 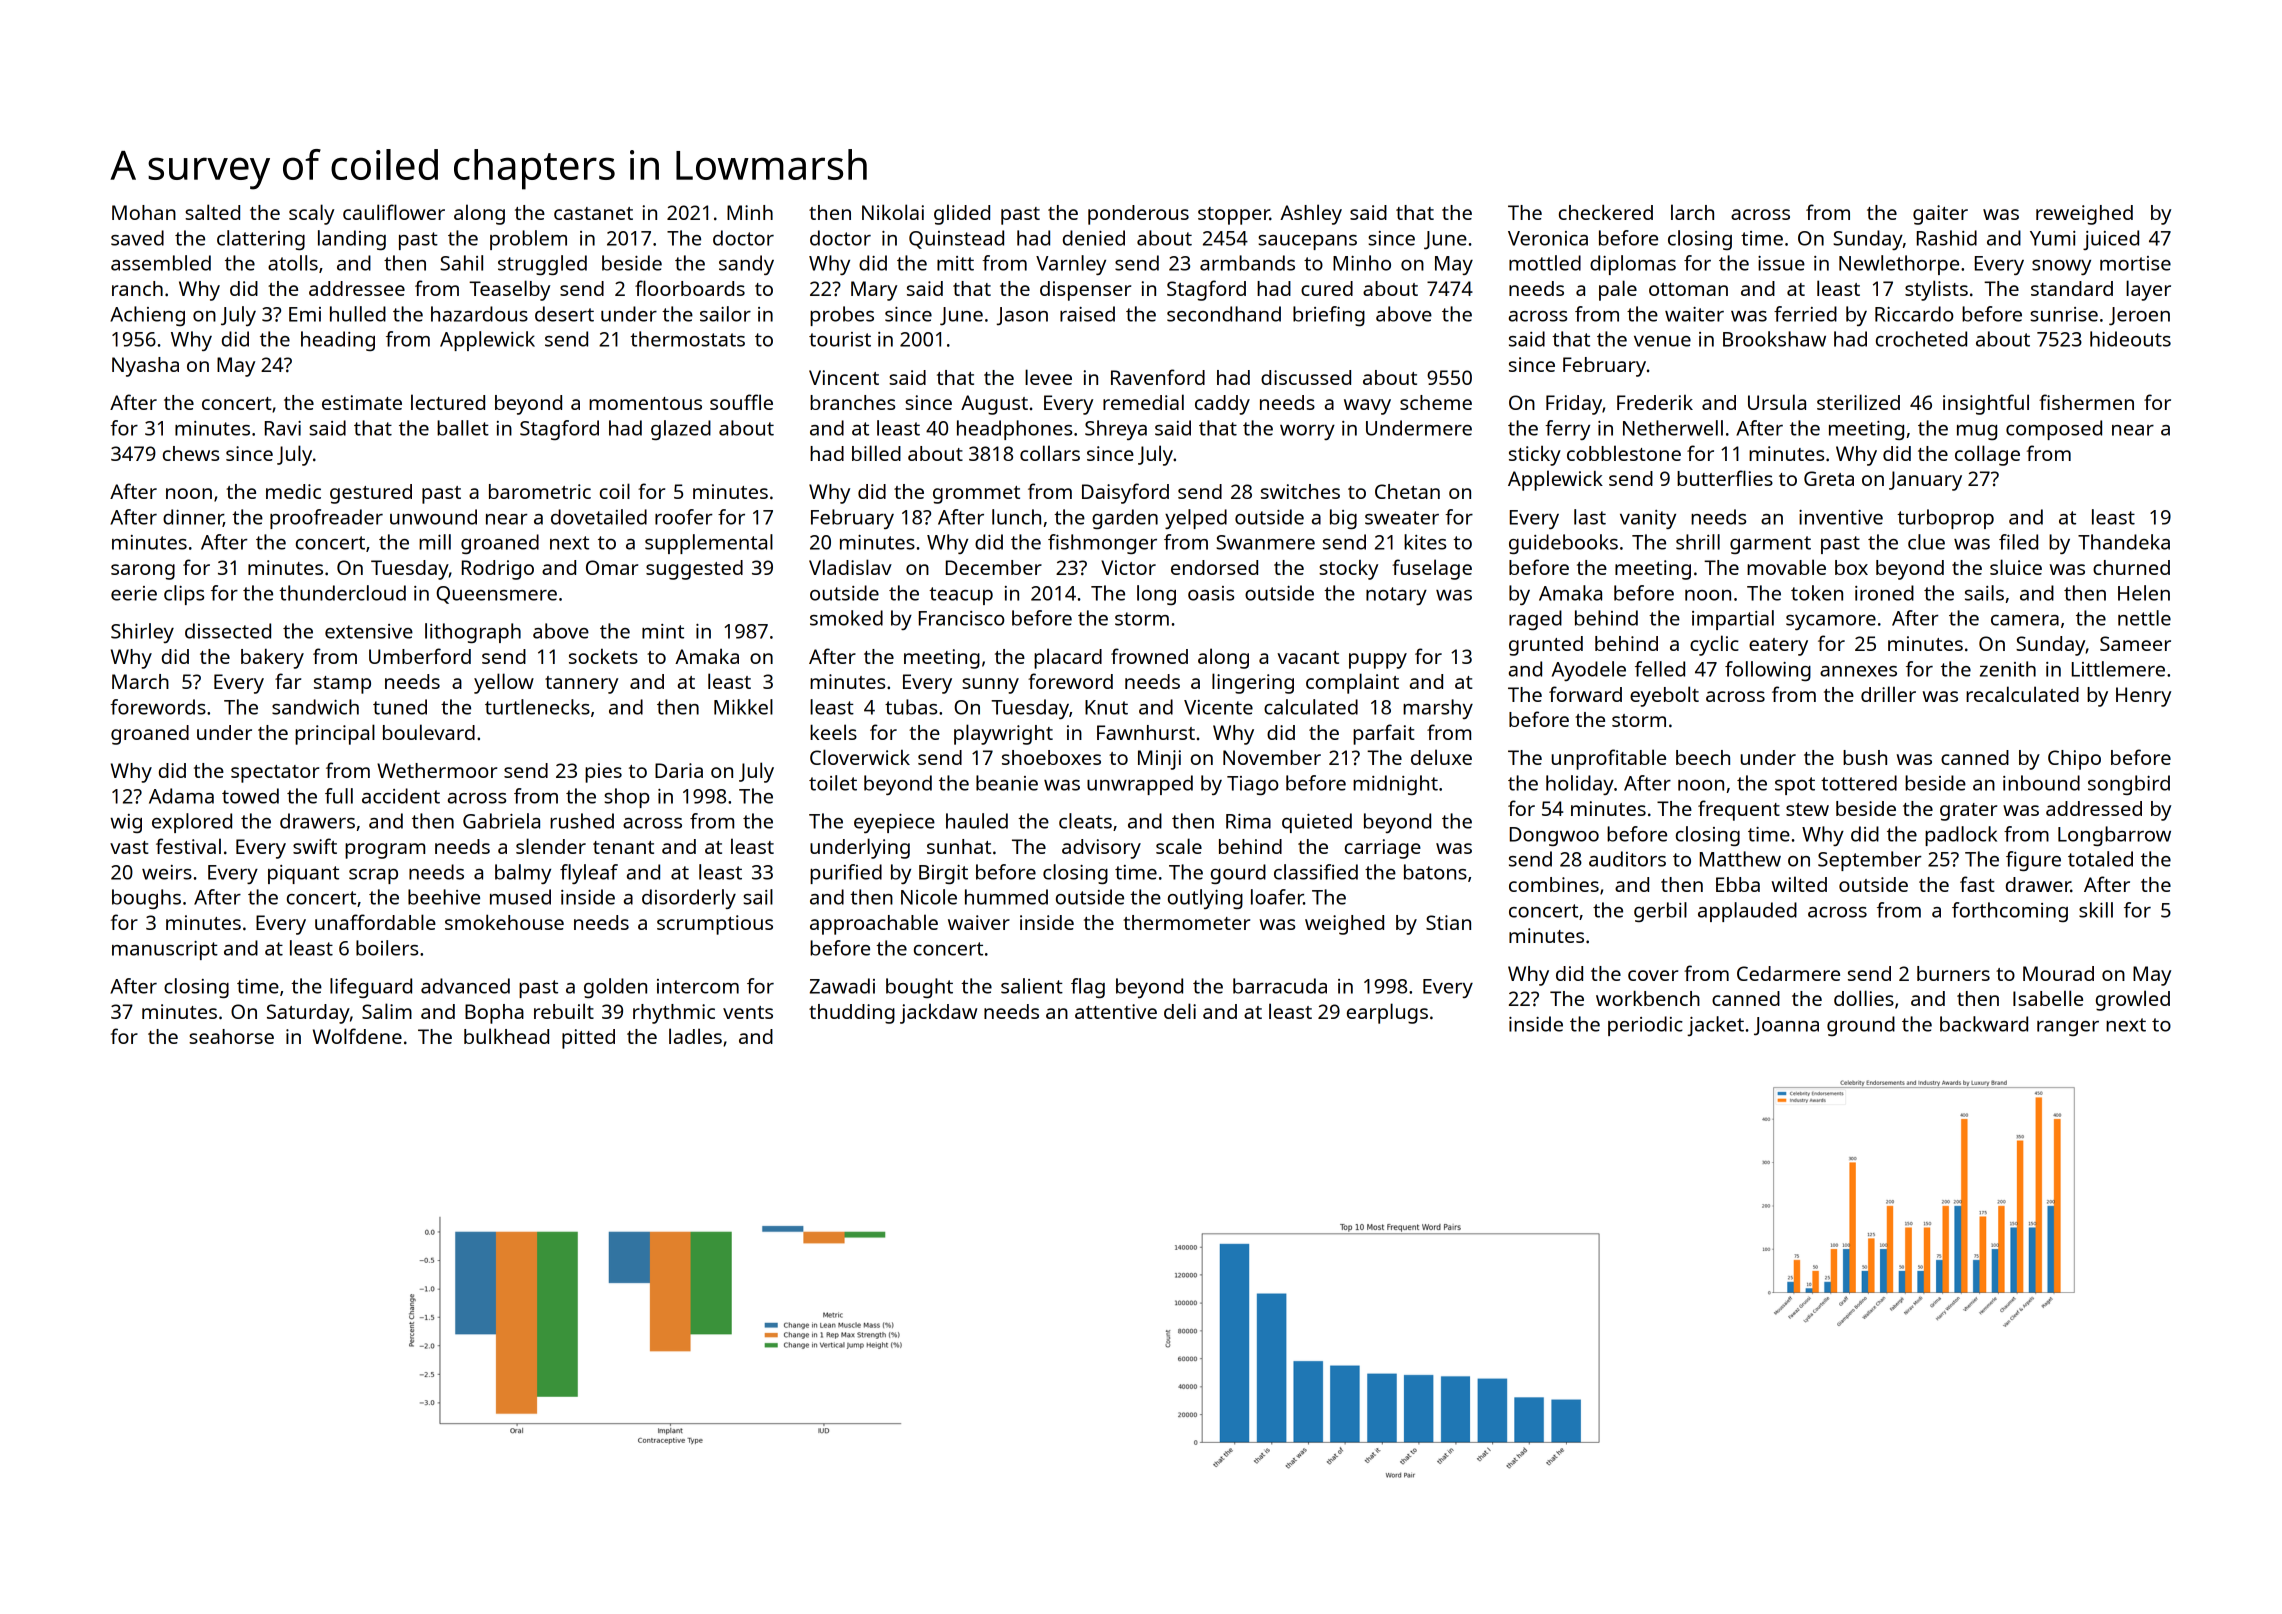 I want to click on seahorse, so click(x=231, y=1036).
